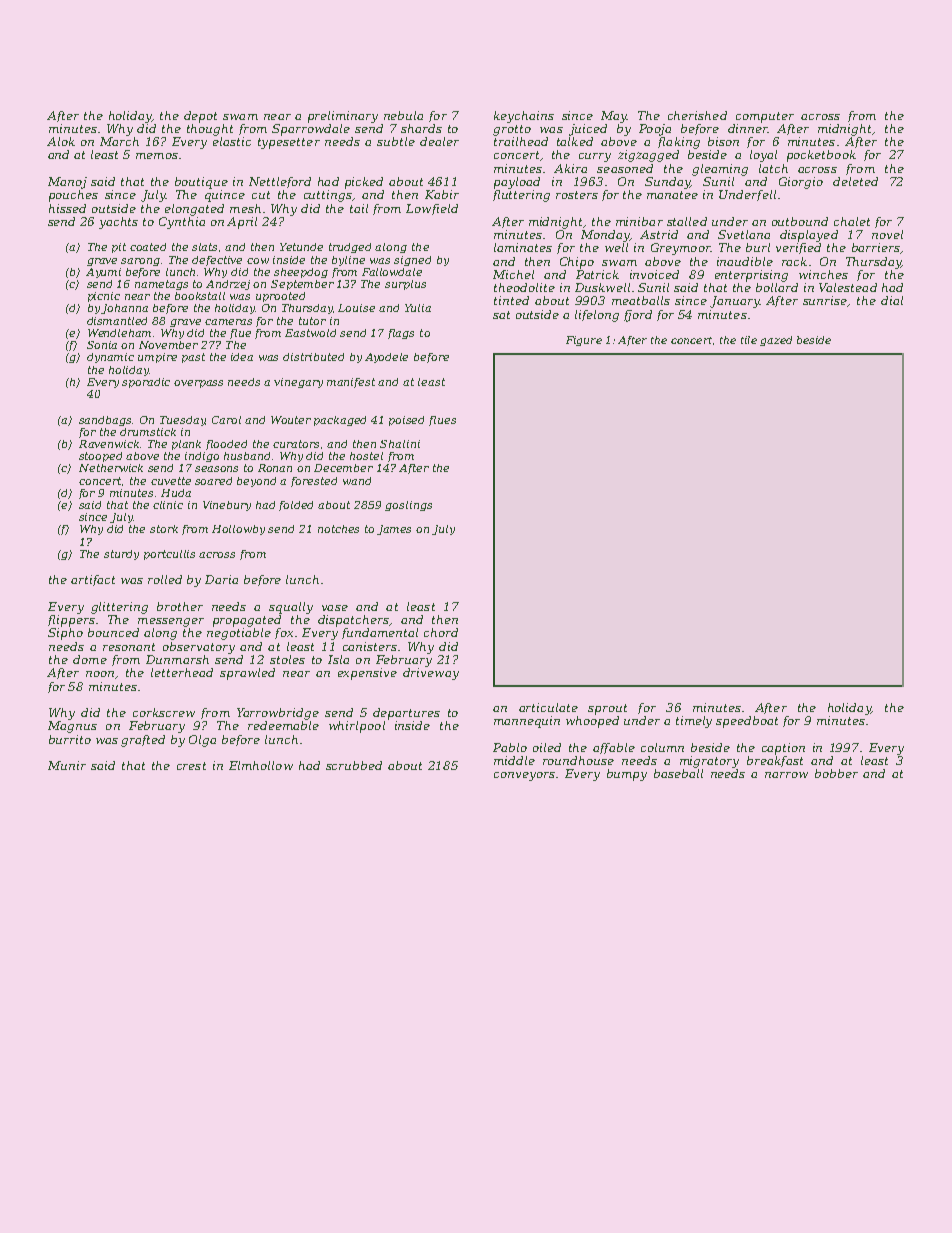 This screenshot has width=952, height=1233. What do you see at coordinates (892, 300) in the screenshot?
I see `dial` at bounding box center [892, 300].
